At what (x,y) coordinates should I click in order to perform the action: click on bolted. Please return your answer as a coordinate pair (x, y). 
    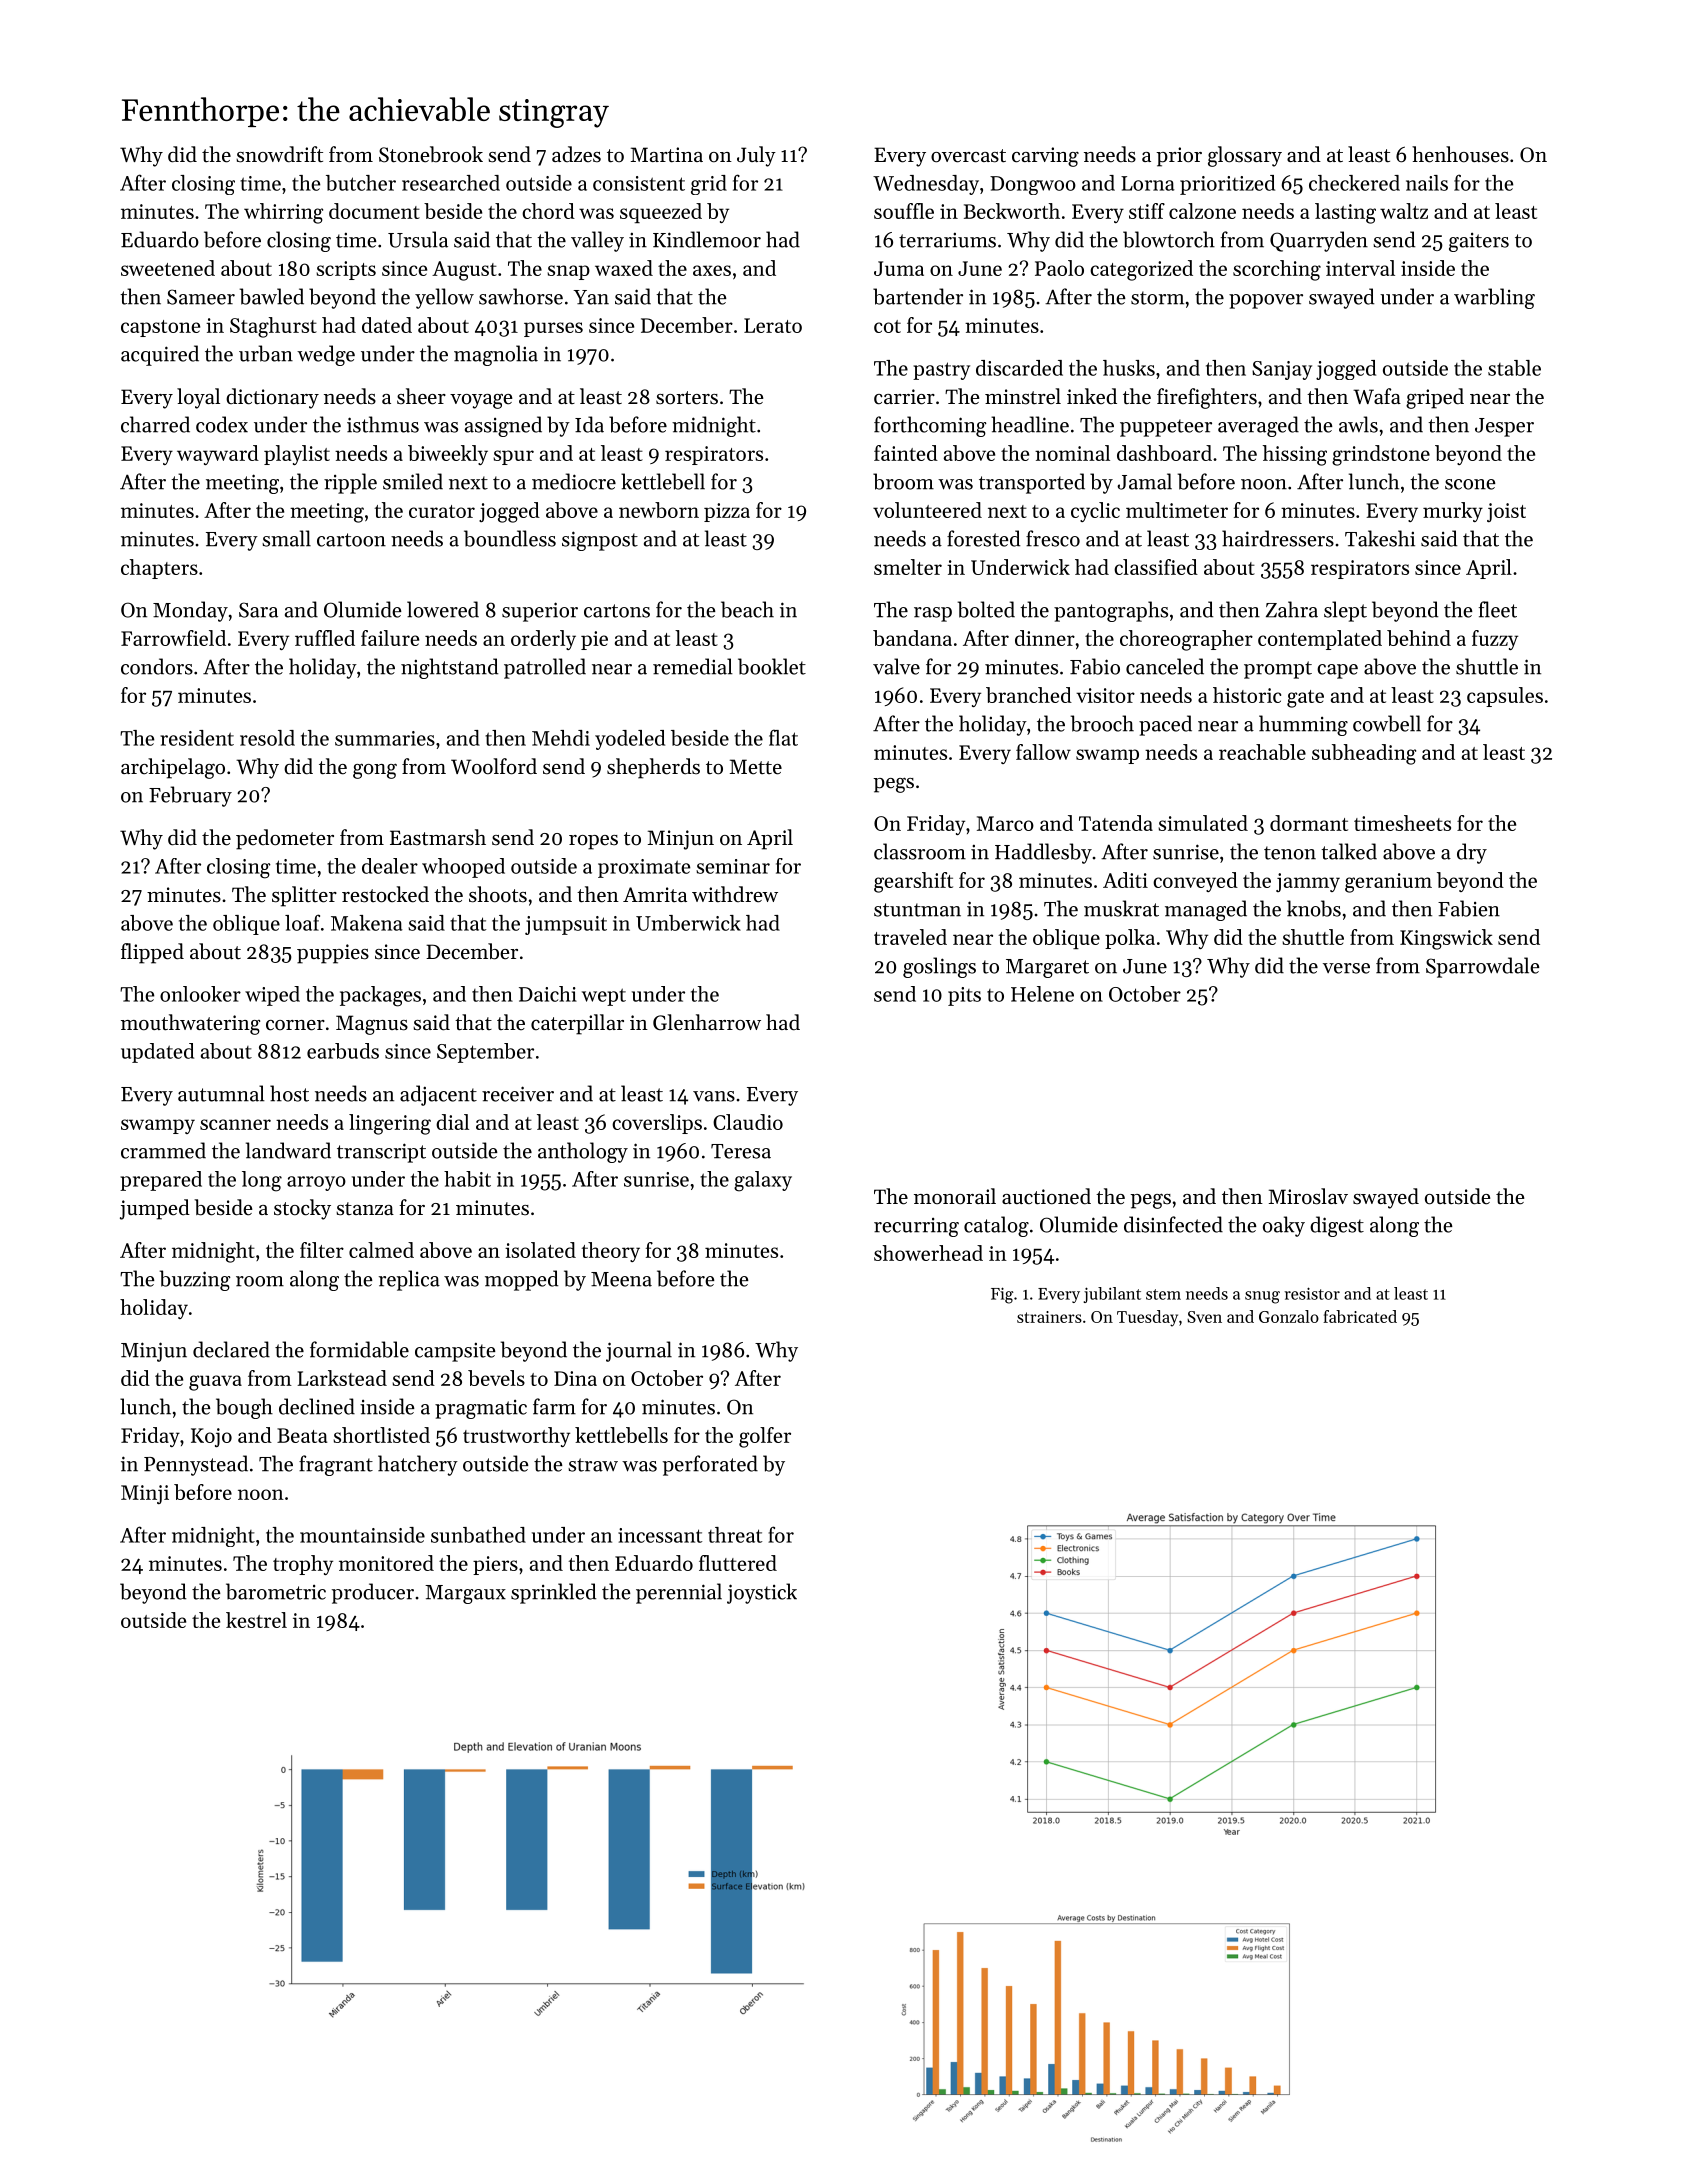
    Looking at the image, I should click on (986, 609).
